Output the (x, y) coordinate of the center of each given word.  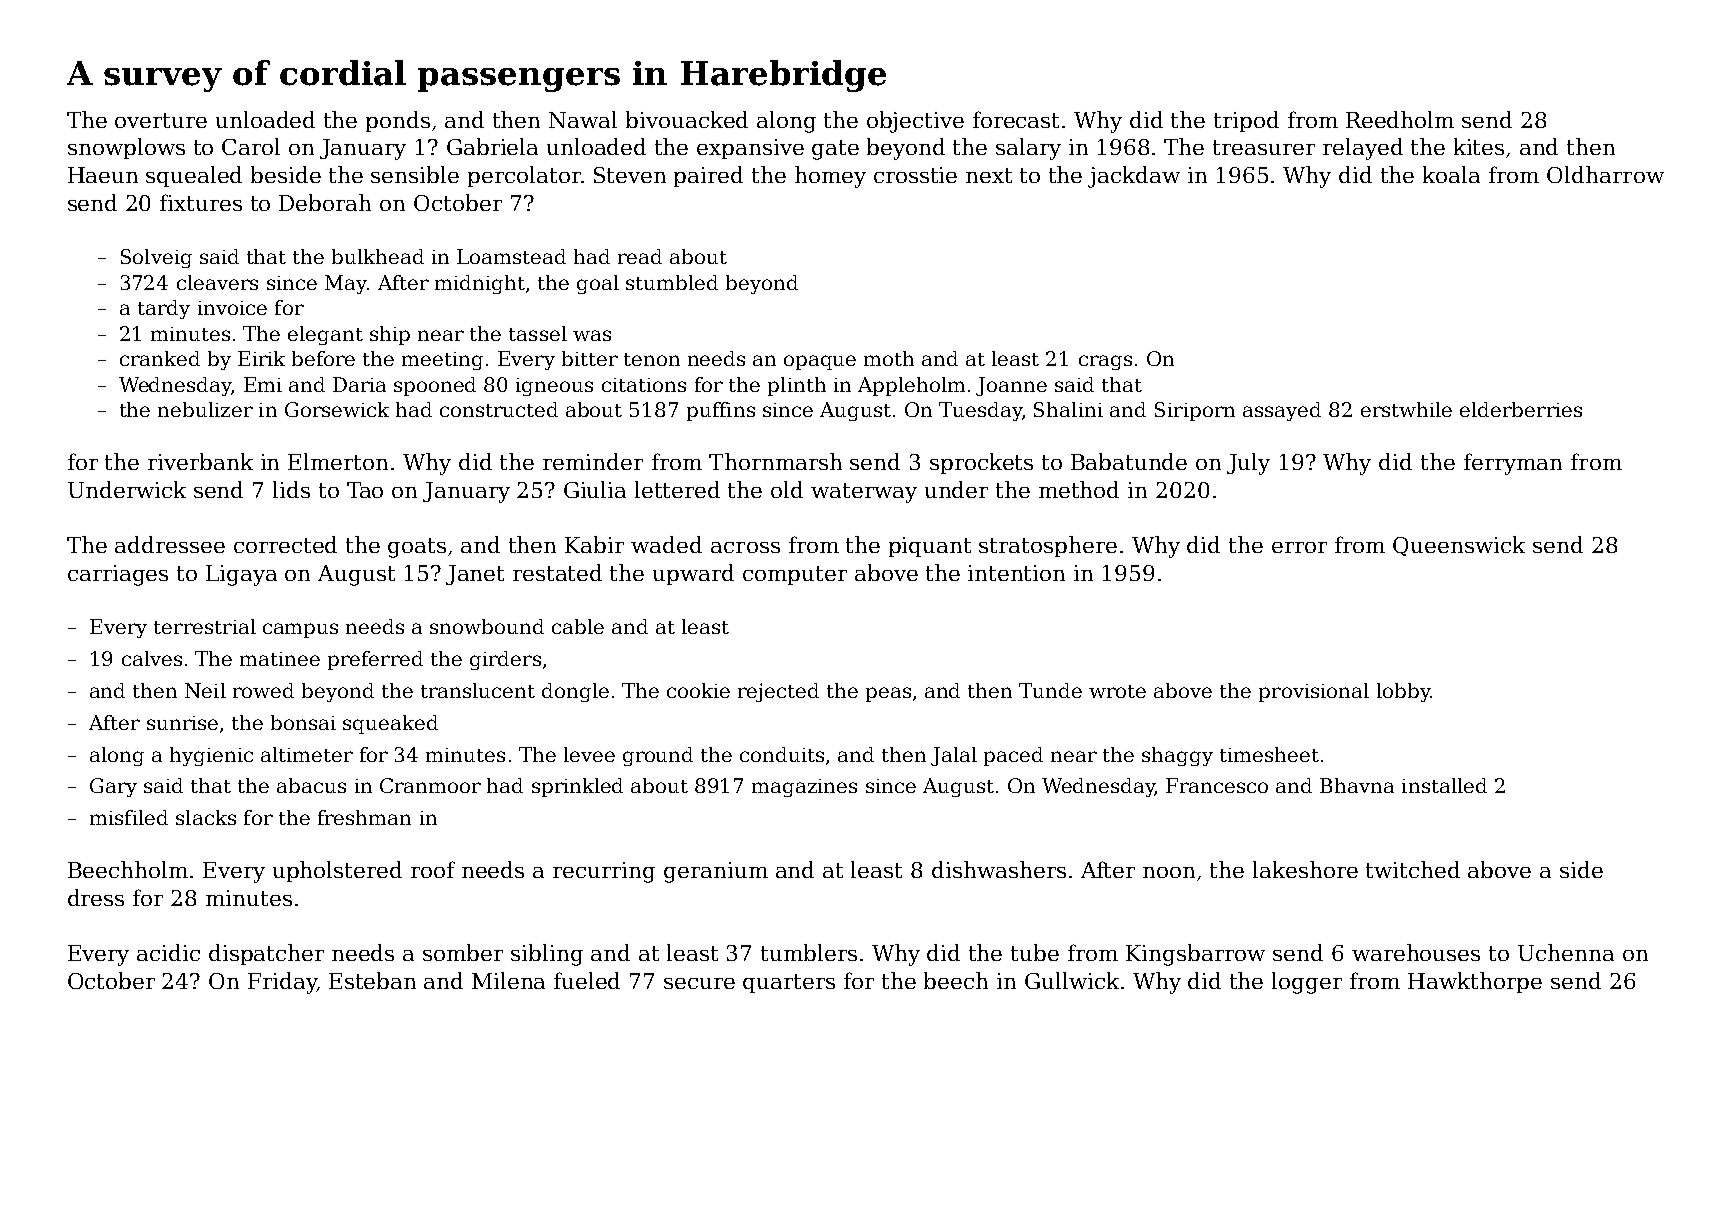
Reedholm (1400, 119)
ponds (398, 121)
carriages (118, 575)
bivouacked (687, 119)
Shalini (1068, 409)
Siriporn (1195, 411)
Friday (282, 983)
